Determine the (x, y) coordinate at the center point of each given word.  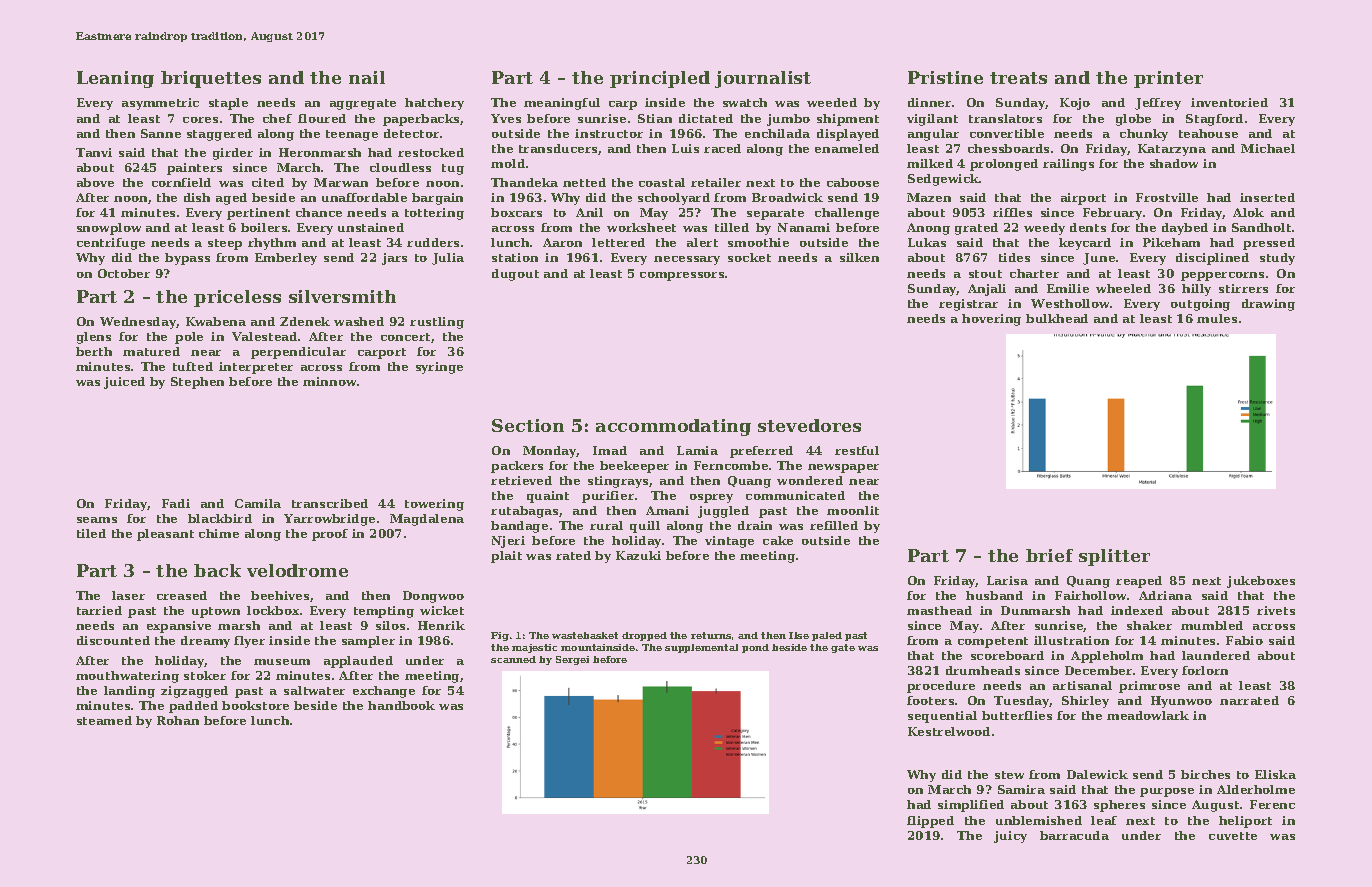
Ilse (799, 635)
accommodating (673, 427)
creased (182, 595)
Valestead (264, 336)
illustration (1071, 640)
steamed (104, 720)
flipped (930, 822)
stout (985, 274)
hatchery (434, 104)
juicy (1010, 837)
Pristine (945, 77)
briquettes (211, 79)
